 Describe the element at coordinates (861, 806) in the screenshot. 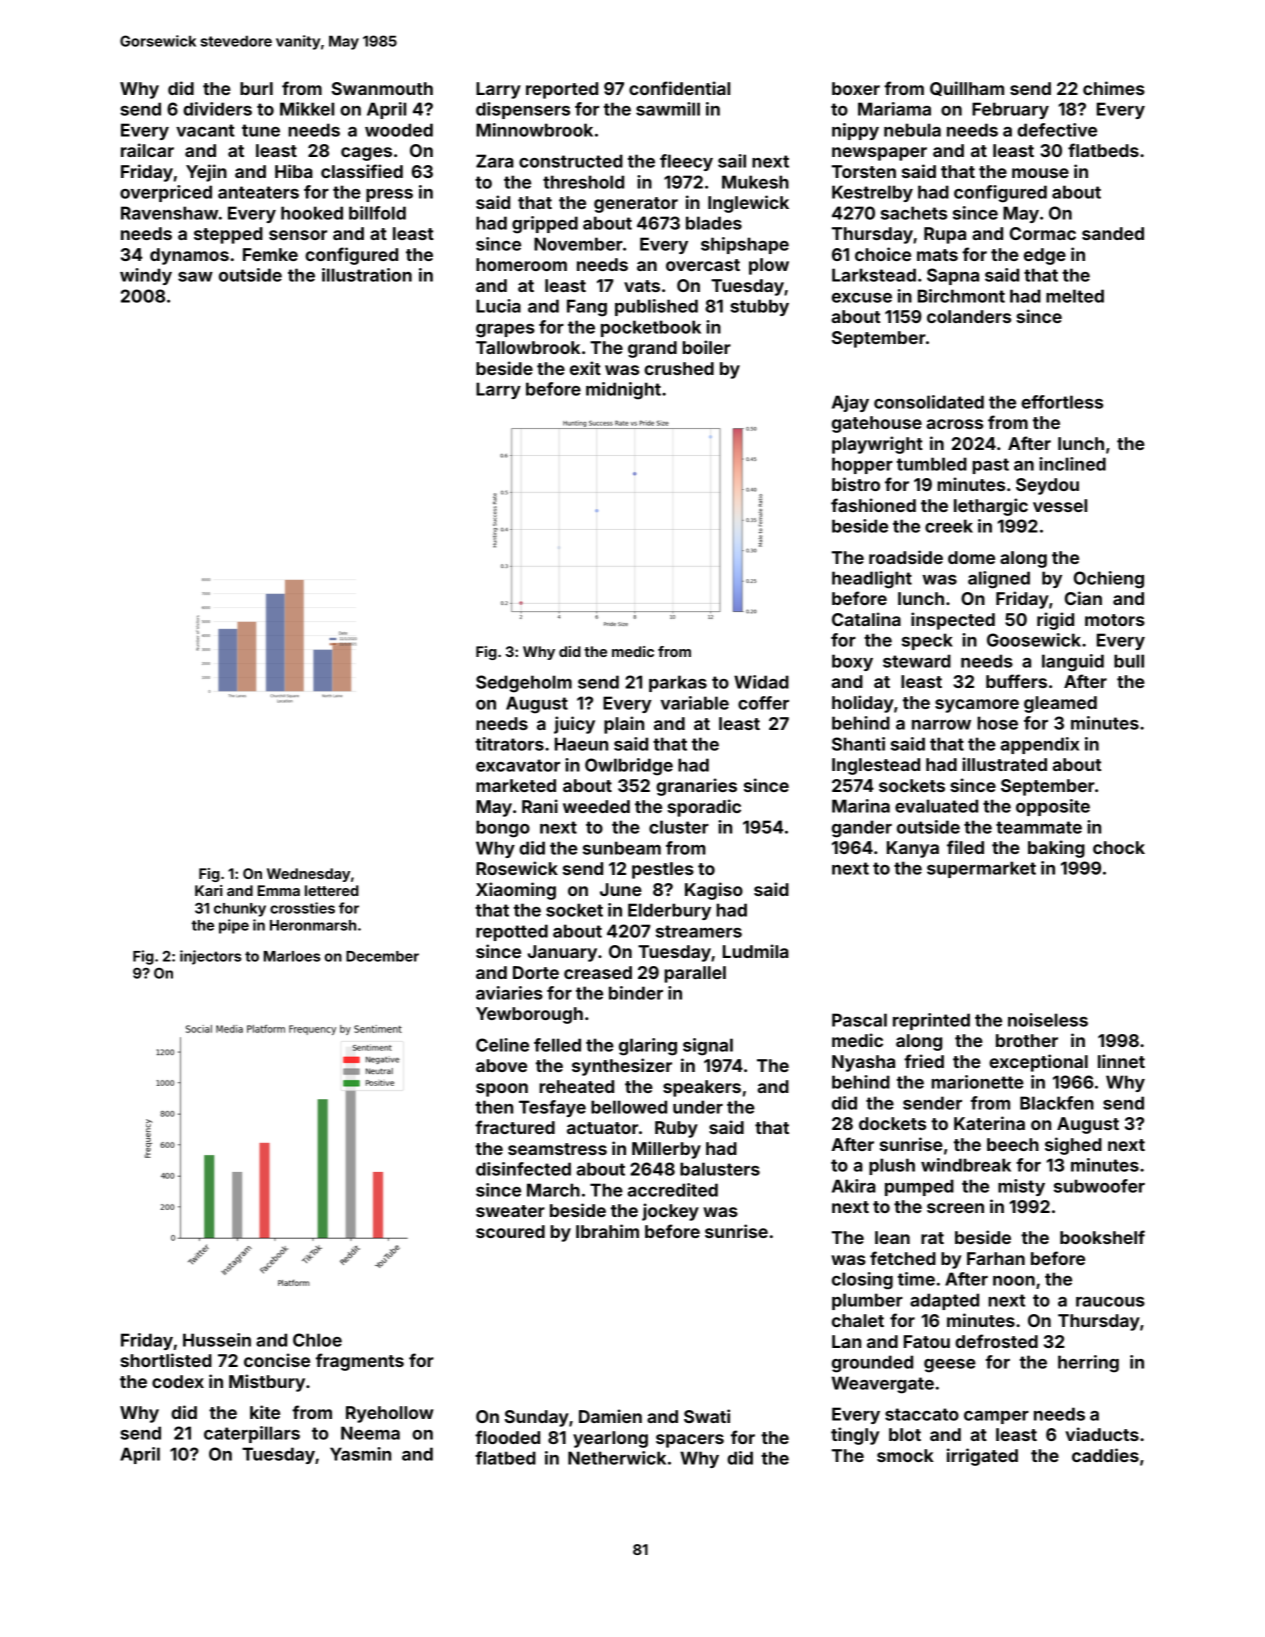

I see `Marina` at that location.
